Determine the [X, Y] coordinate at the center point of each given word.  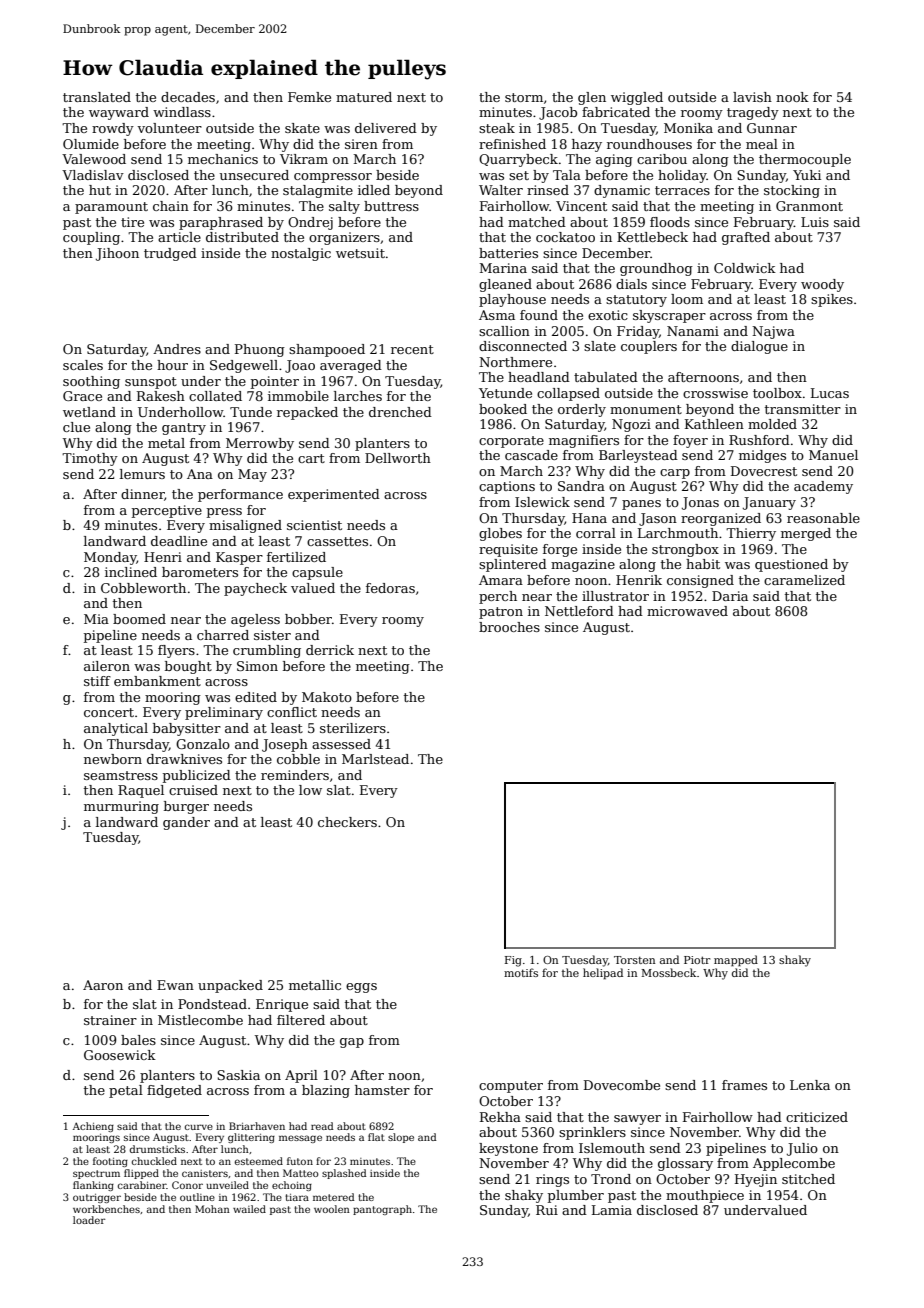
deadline [179, 541]
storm [524, 97]
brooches [509, 627]
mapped [736, 961]
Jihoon [117, 254]
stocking [792, 191]
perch [498, 597]
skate [302, 128]
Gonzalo [203, 744]
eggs [361, 988]
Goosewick [120, 1055]
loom [687, 299]
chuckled [154, 1161]
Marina [503, 268]
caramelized [804, 580]
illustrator [615, 596]
